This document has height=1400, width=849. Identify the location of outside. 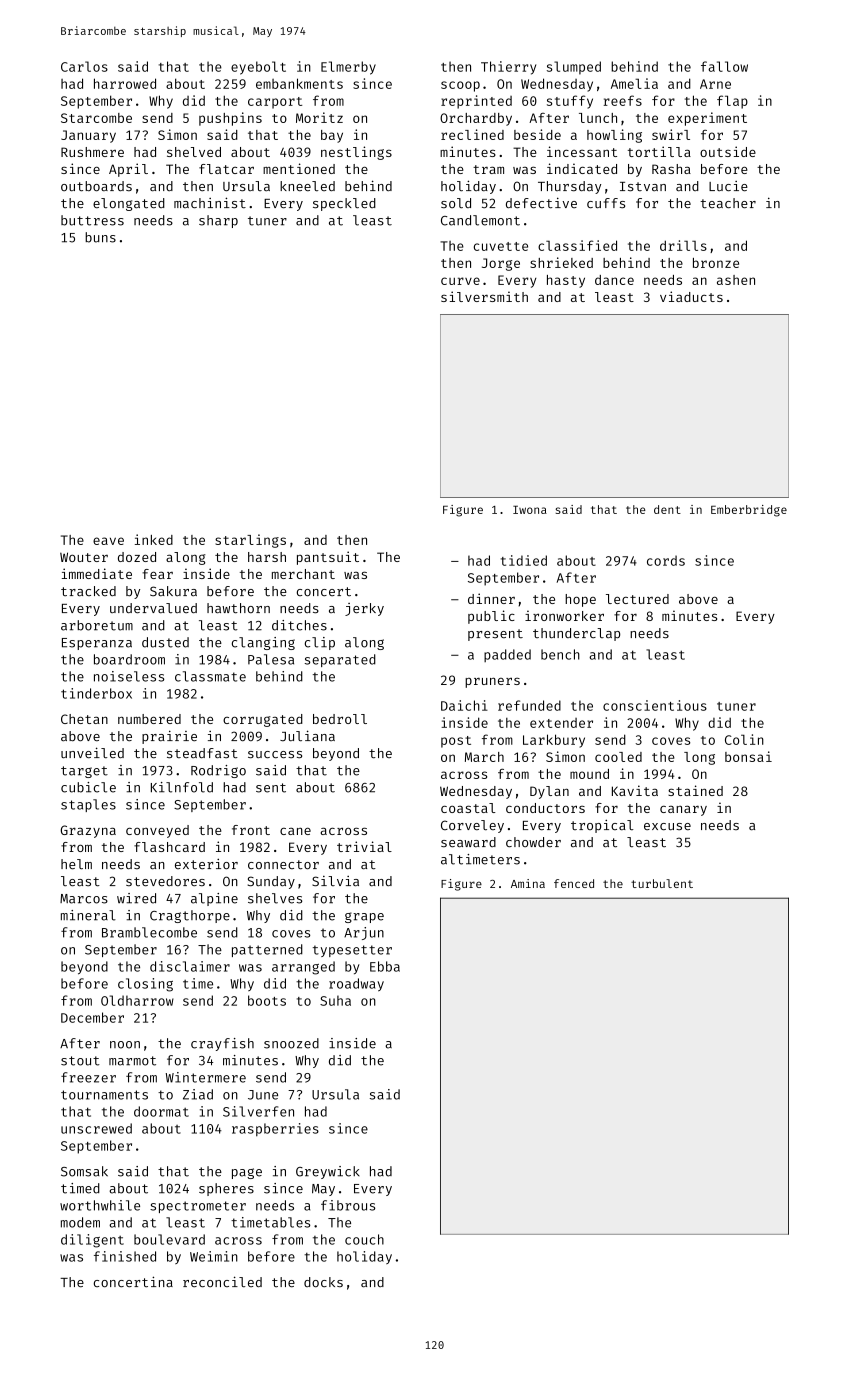
(728, 151).
